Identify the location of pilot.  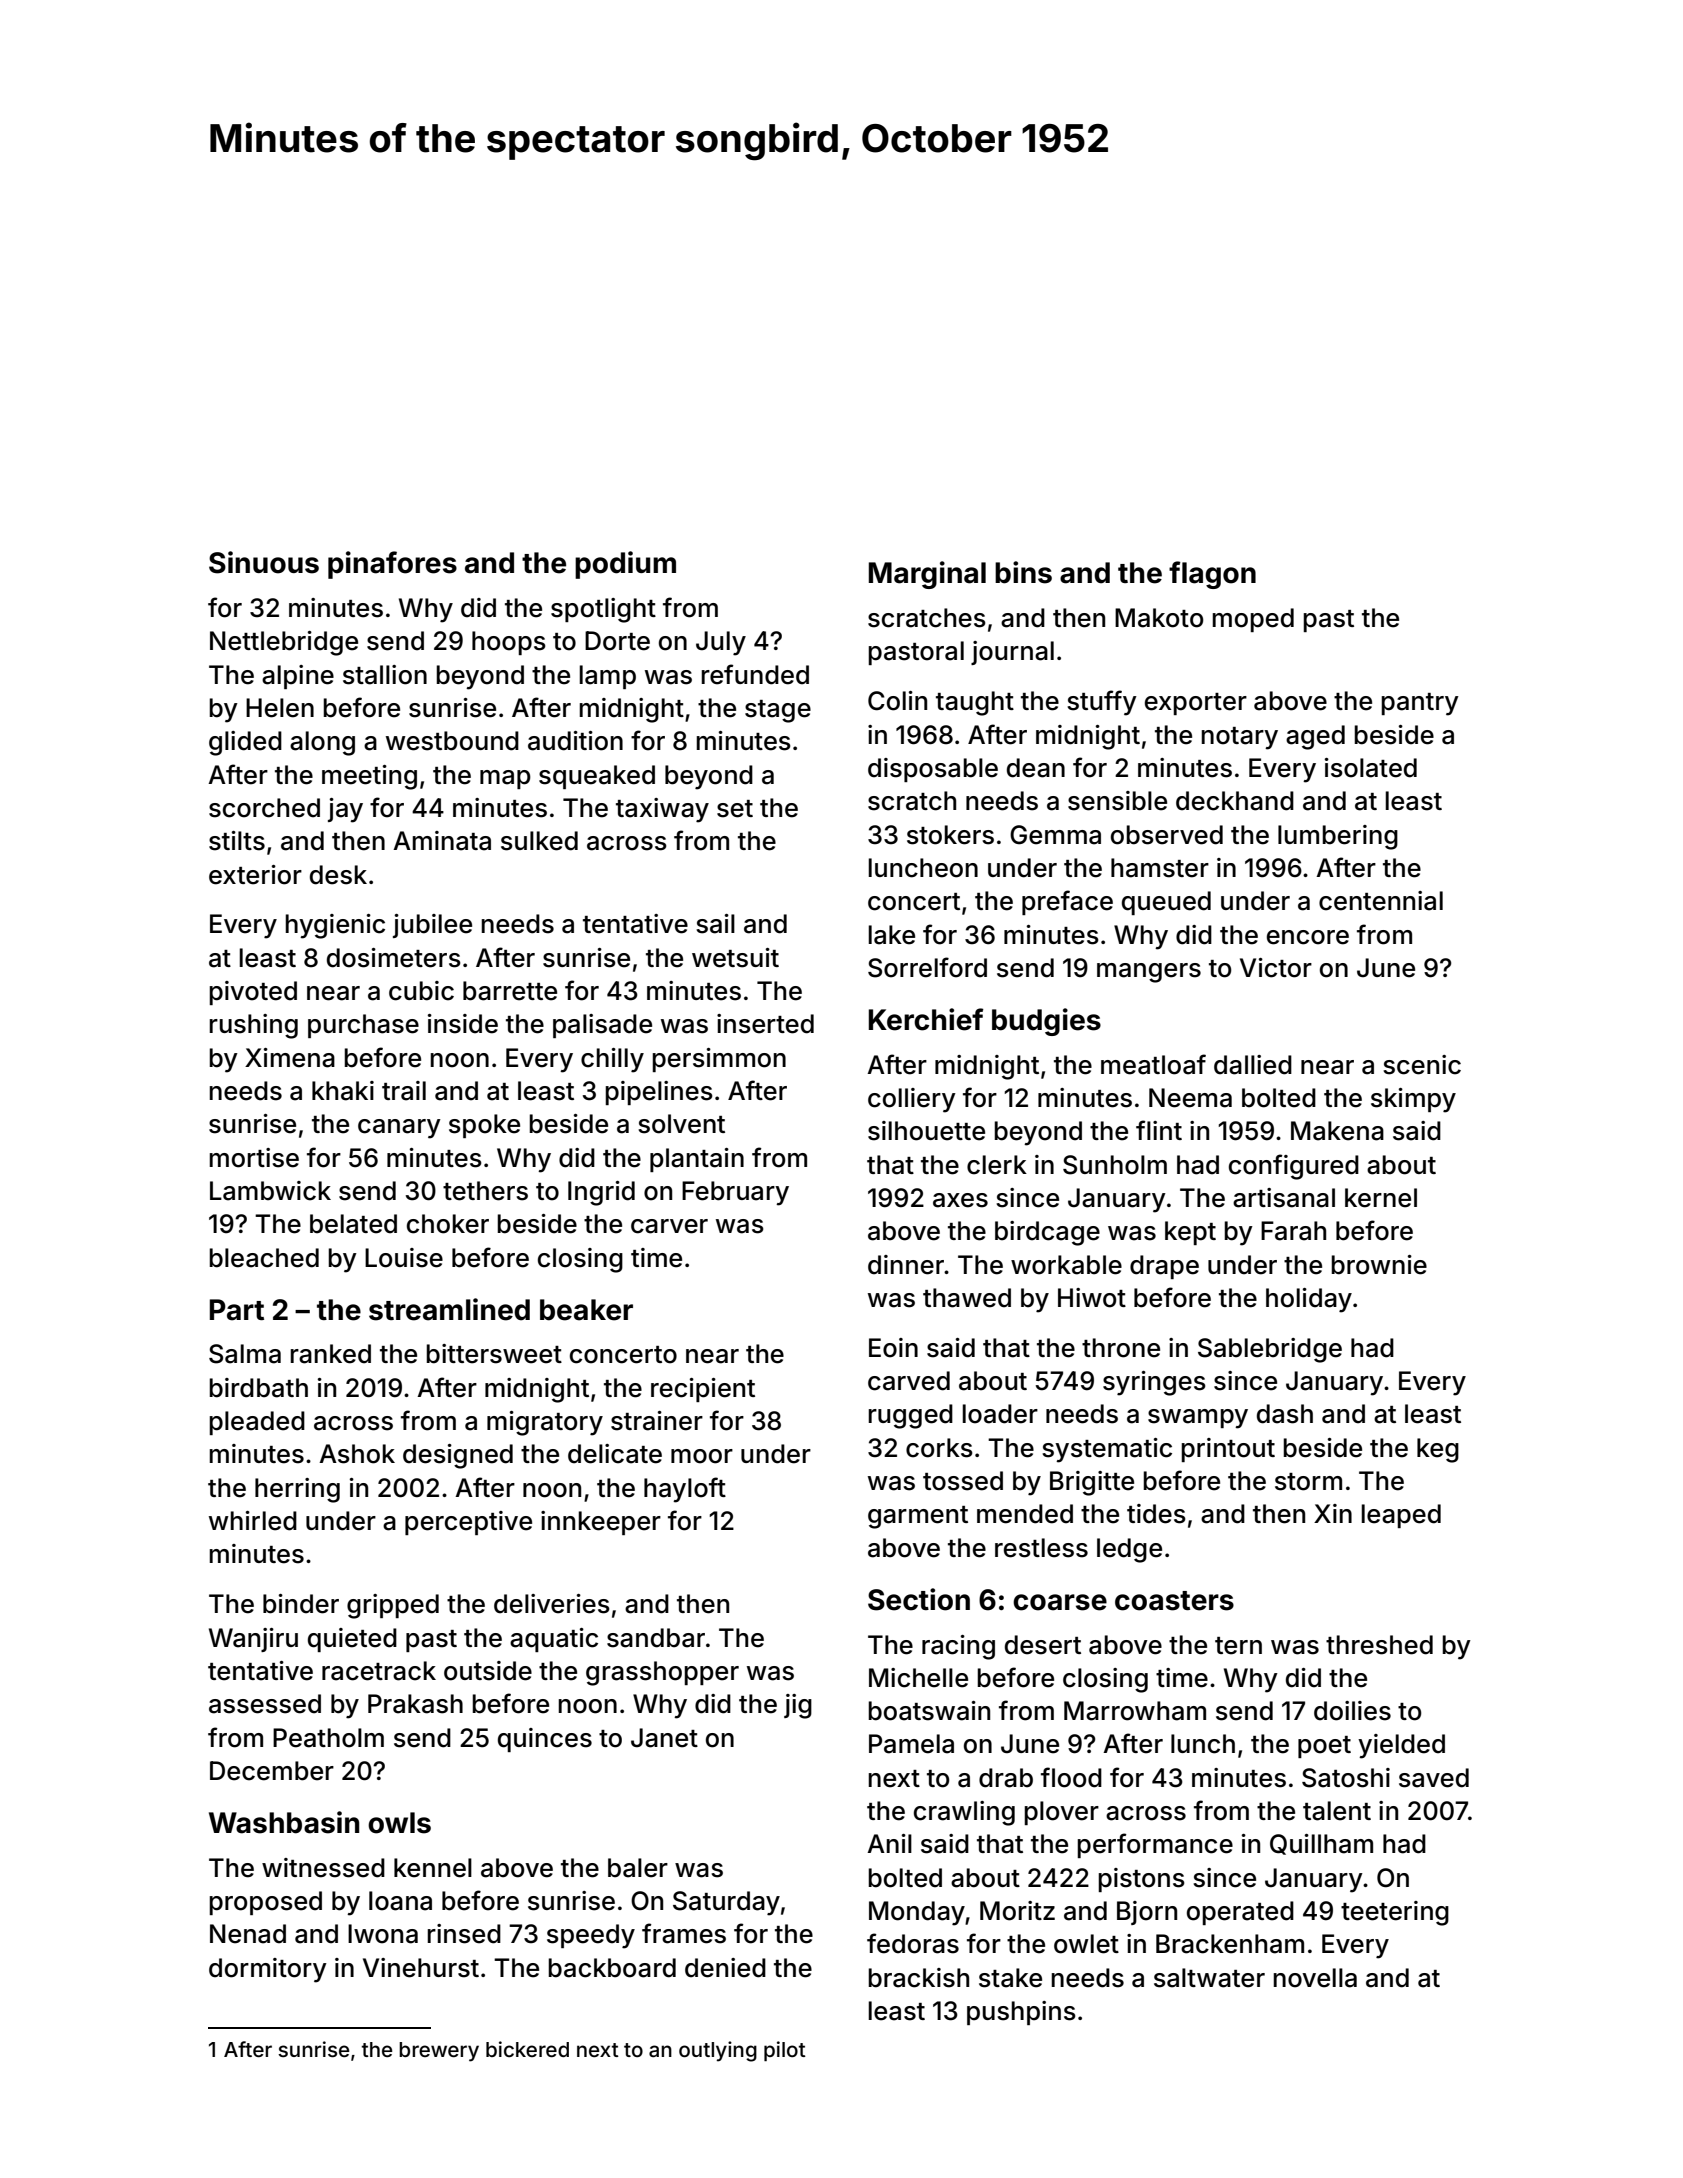
(785, 2051).
